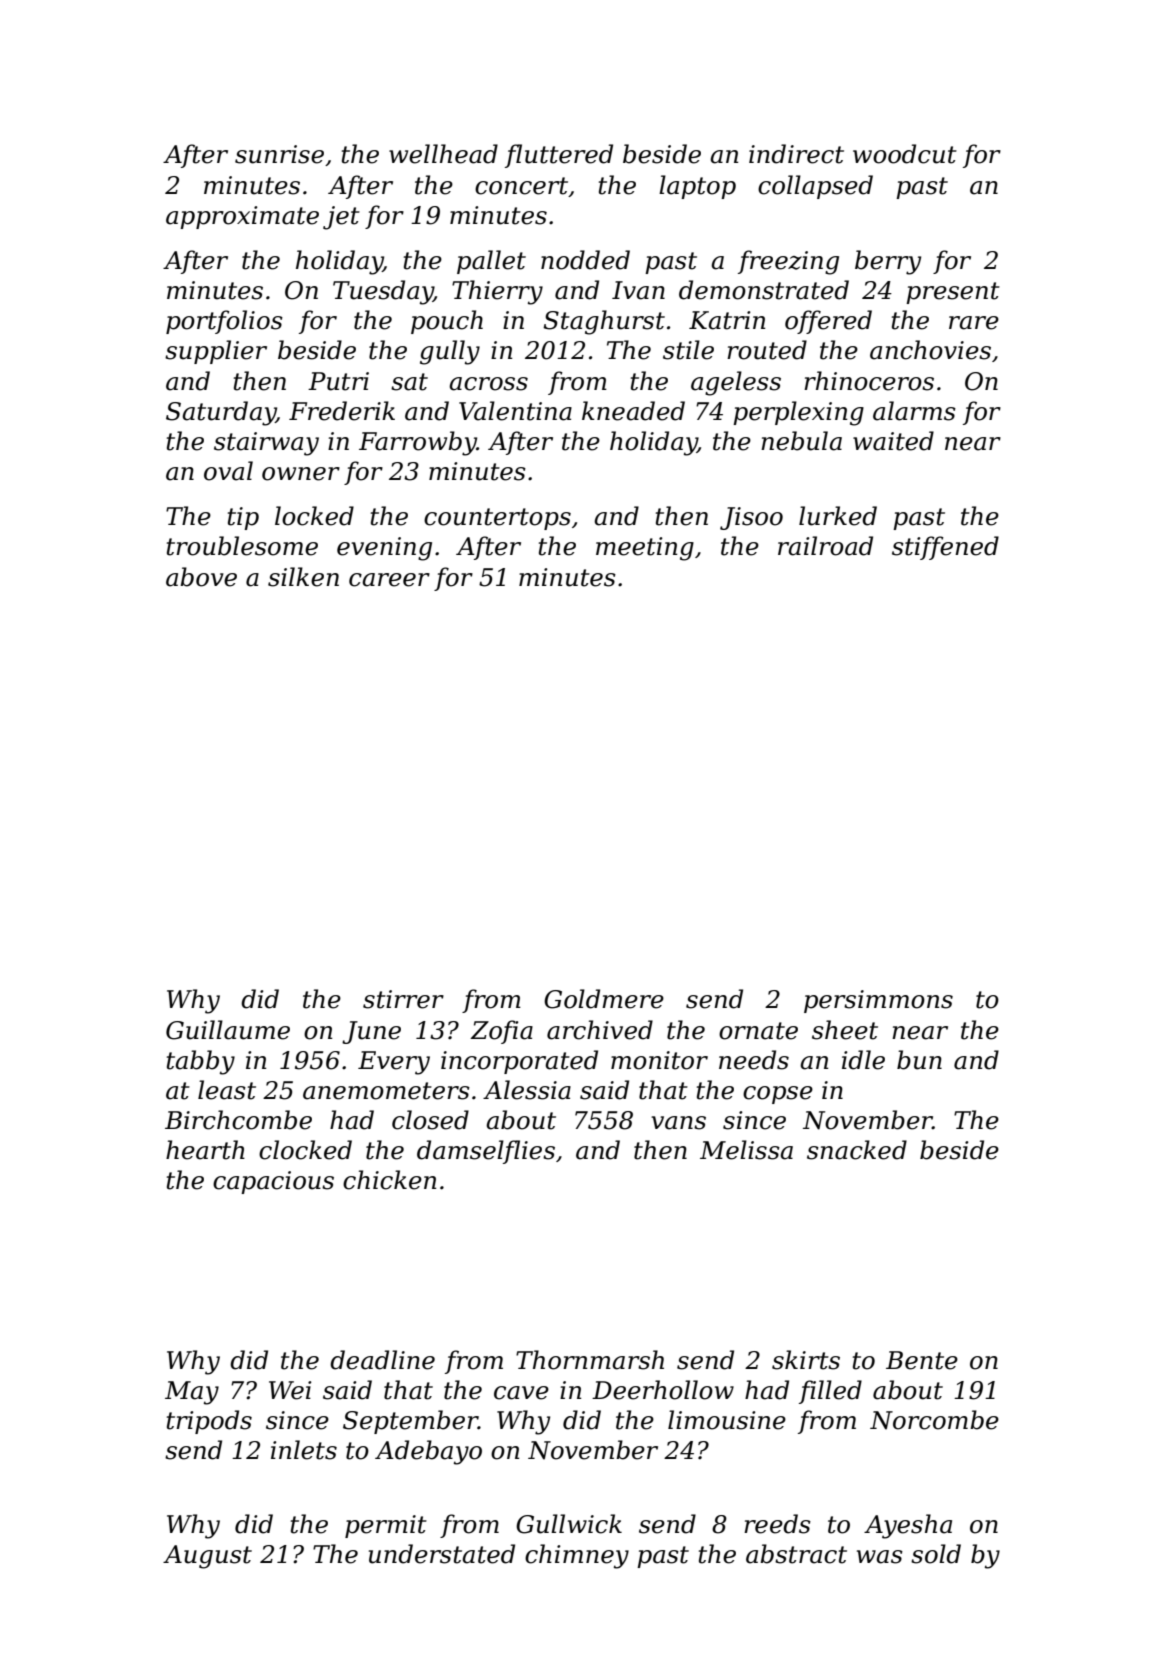  What do you see at coordinates (825, 546) in the document?
I see `railroad` at bounding box center [825, 546].
